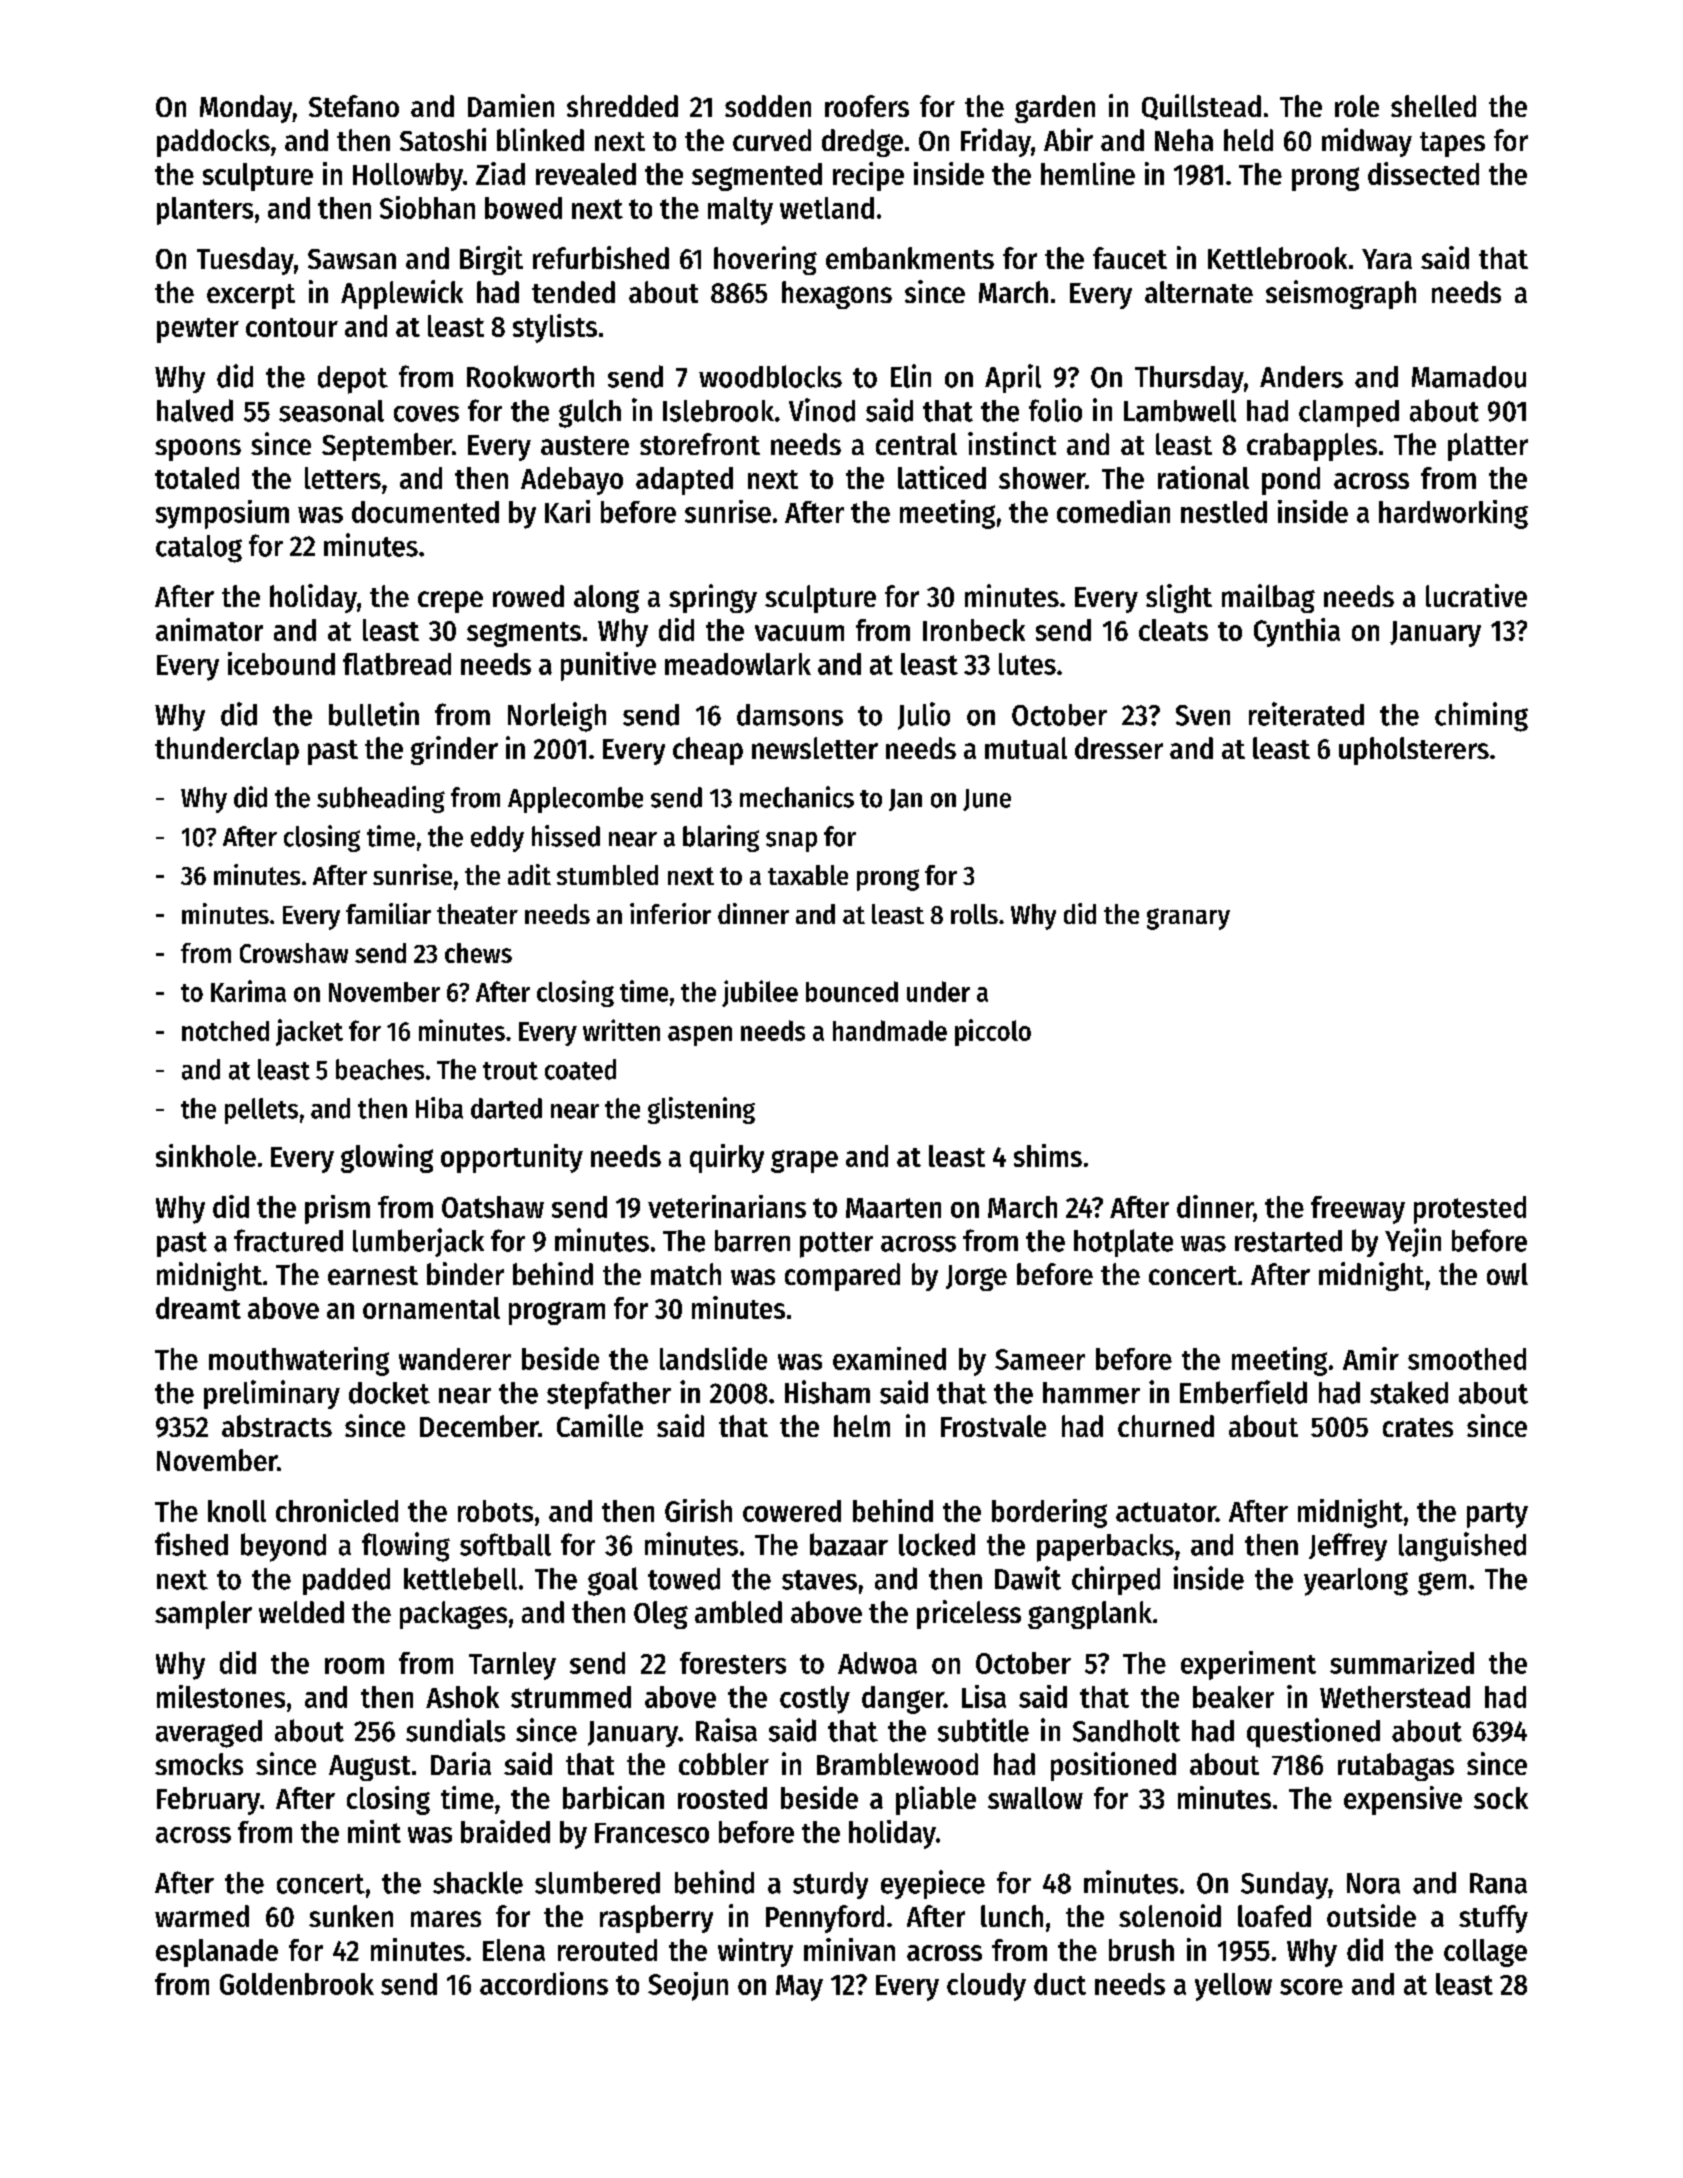 This screenshot has width=1683, height=2178. Describe the element at coordinates (867, 106) in the screenshot. I see `roofers` at that location.
